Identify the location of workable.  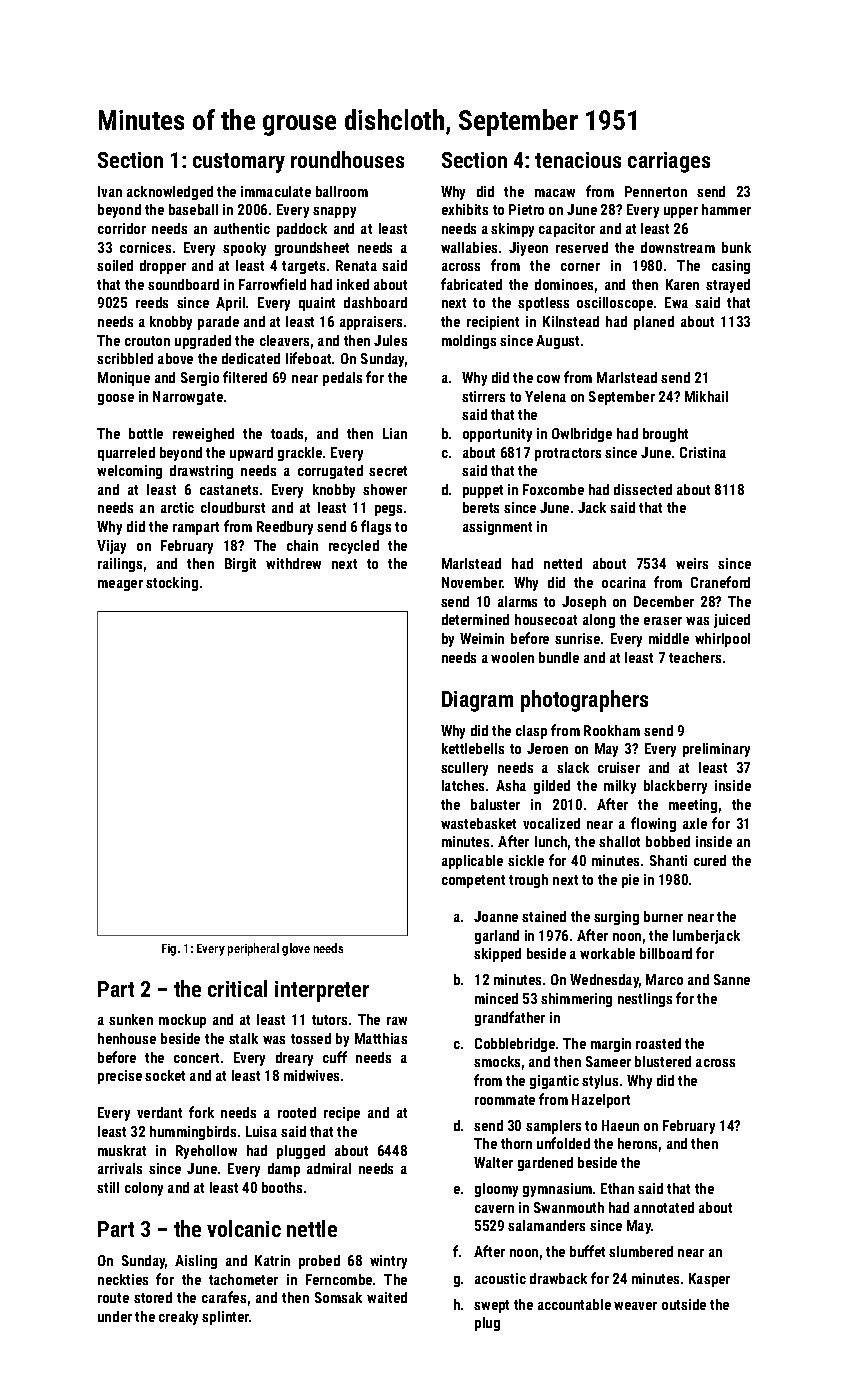
(607, 953).
